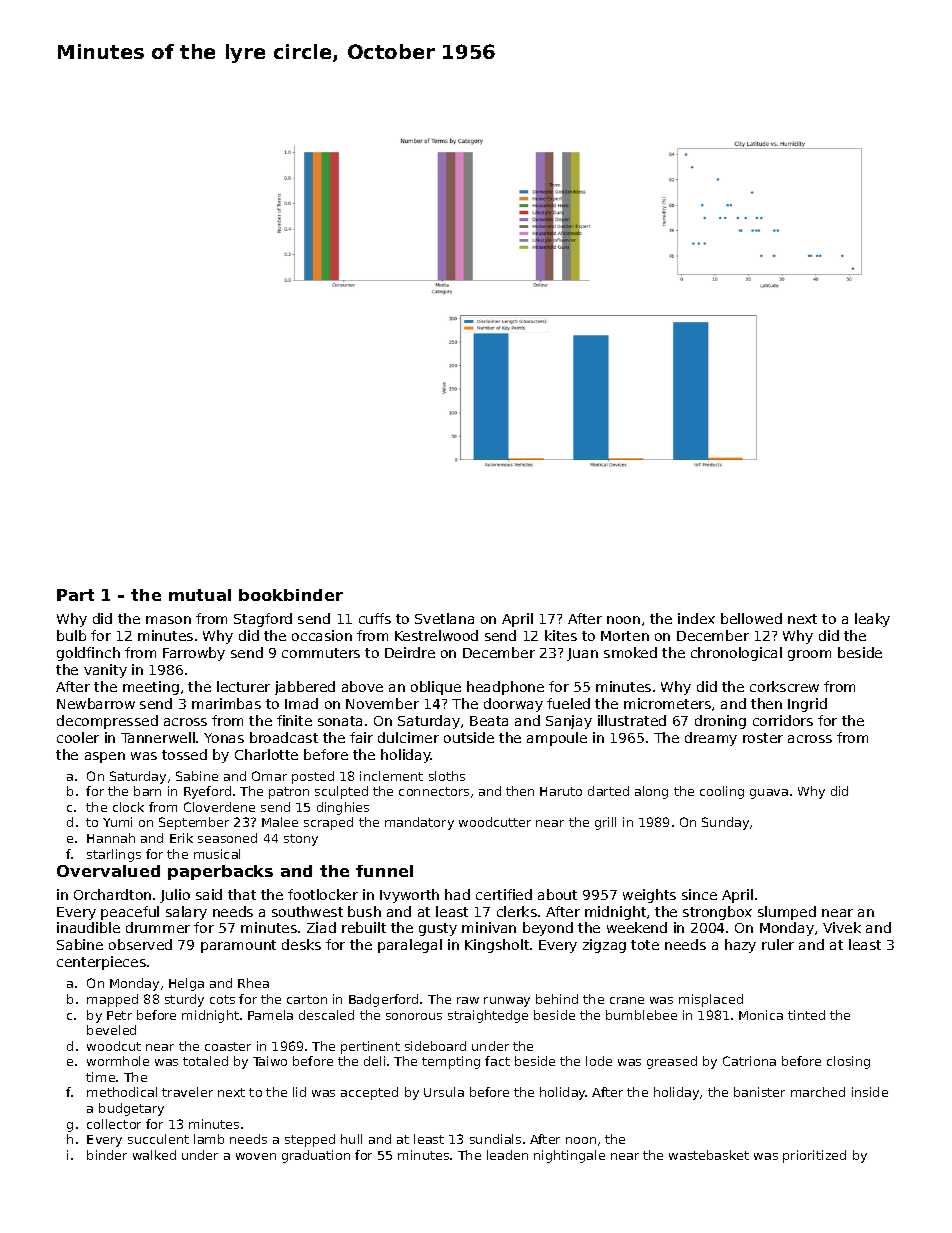  Describe the element at coordinates (168, 620) in the screenshot. I see `mason` at that location.
